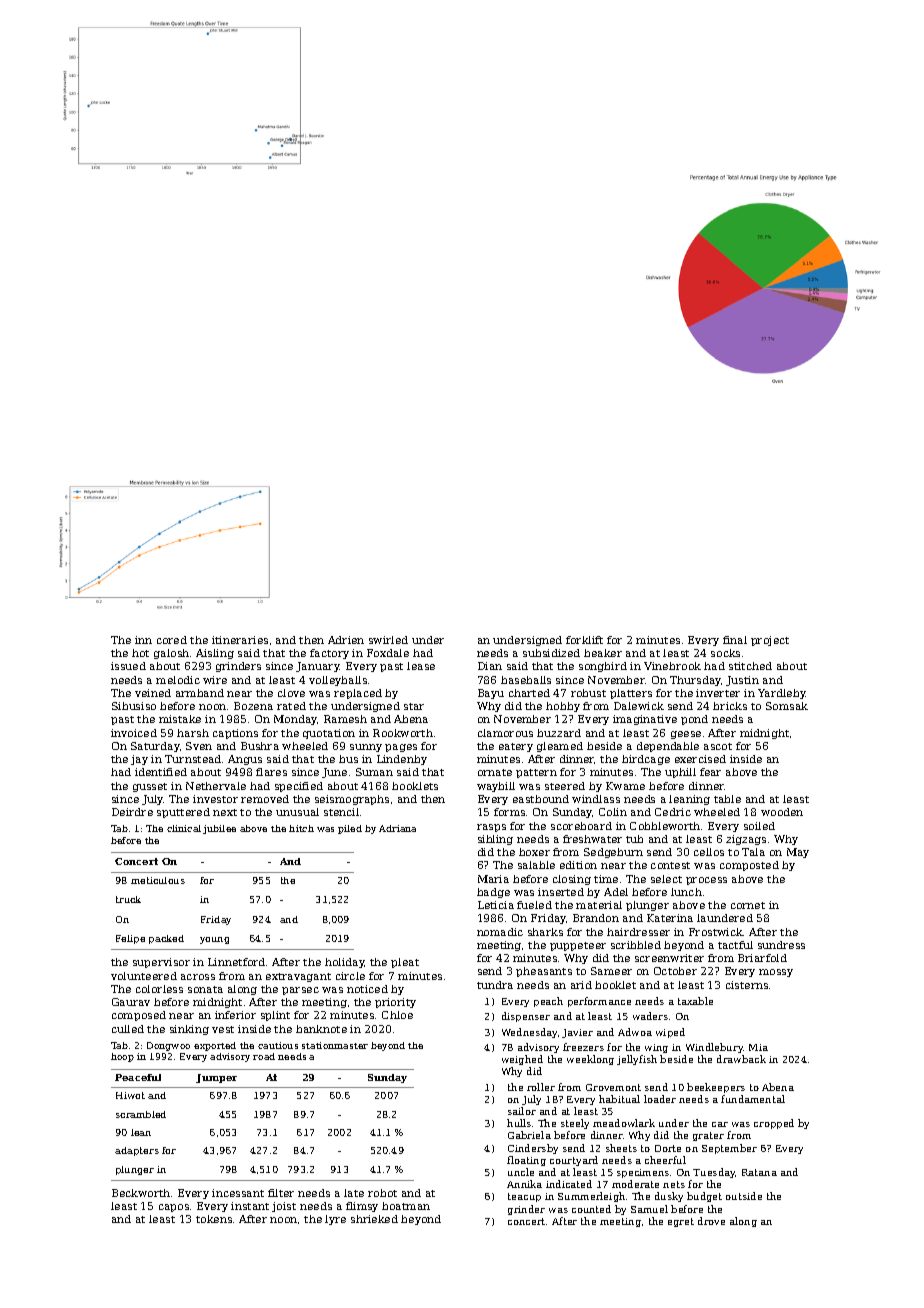 This screenshot has height=1308, width=924. Describe the element at coordinates (762, 958) in the screenshot. I see `Briarfold` at that location.
